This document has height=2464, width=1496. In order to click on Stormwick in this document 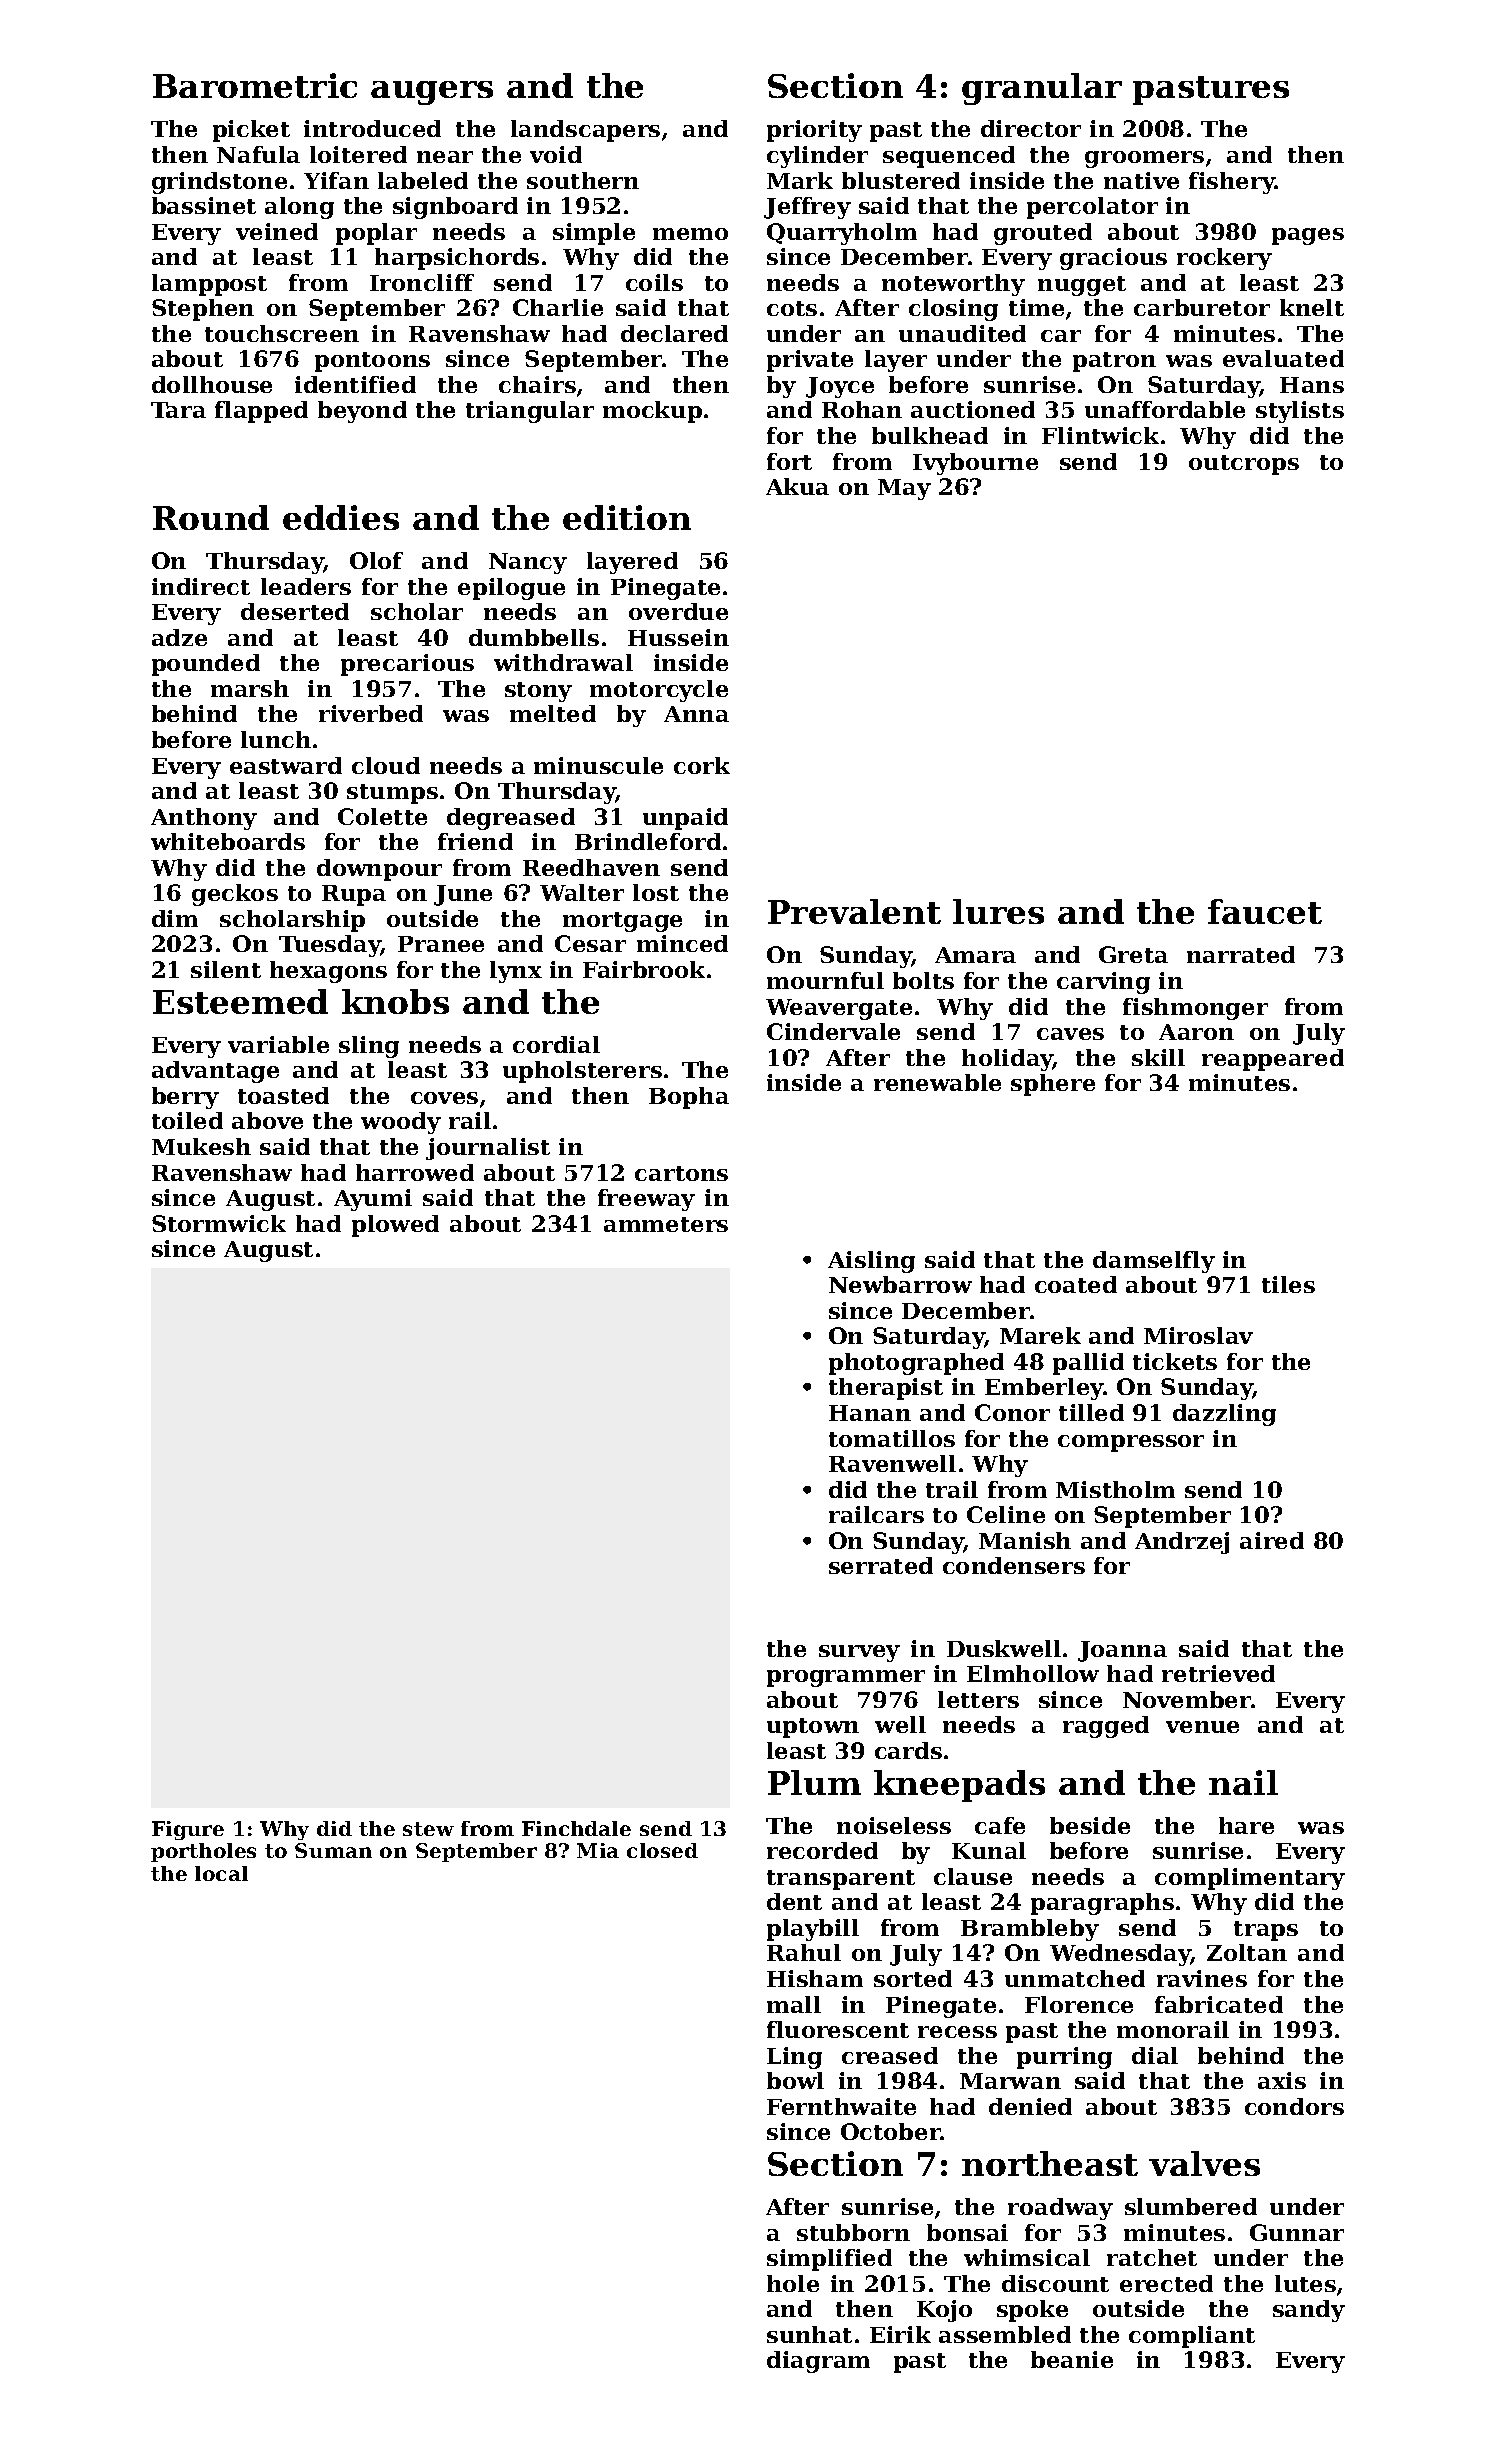, I will do `click(219, 1223)`.
